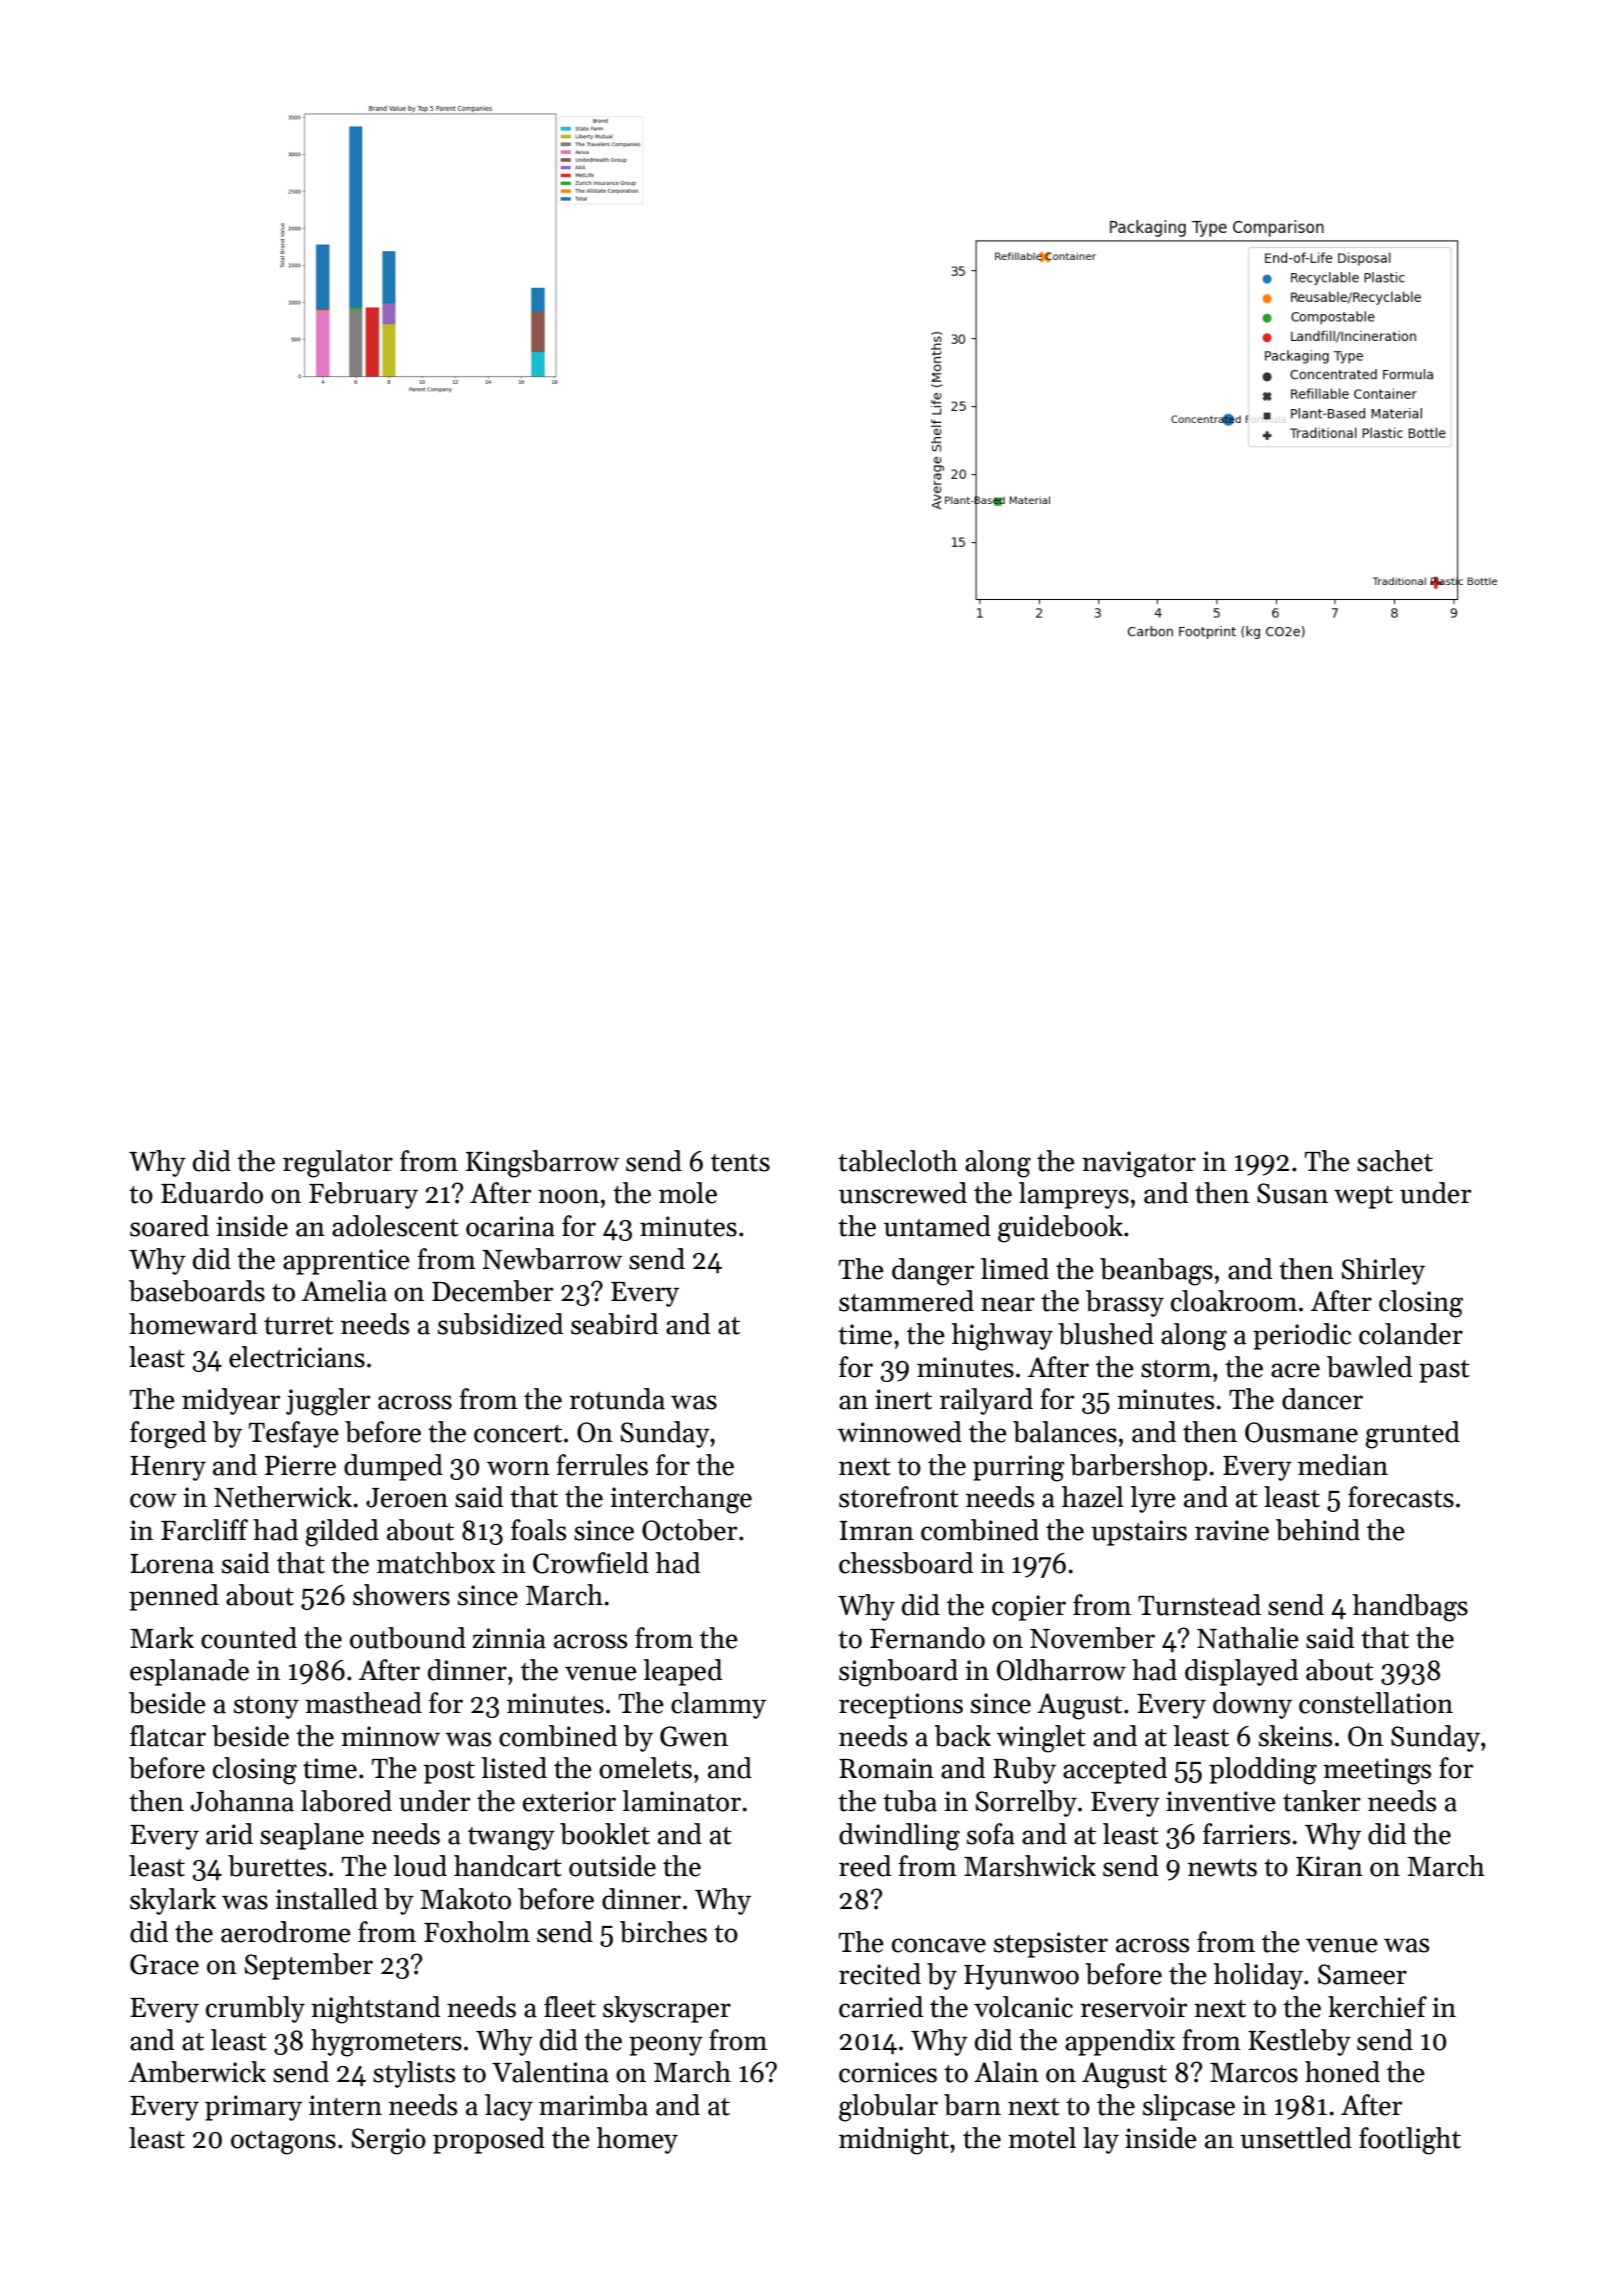  Describe the element at coordinates (408, 1638) in the image. I see `outbound` at that location.
